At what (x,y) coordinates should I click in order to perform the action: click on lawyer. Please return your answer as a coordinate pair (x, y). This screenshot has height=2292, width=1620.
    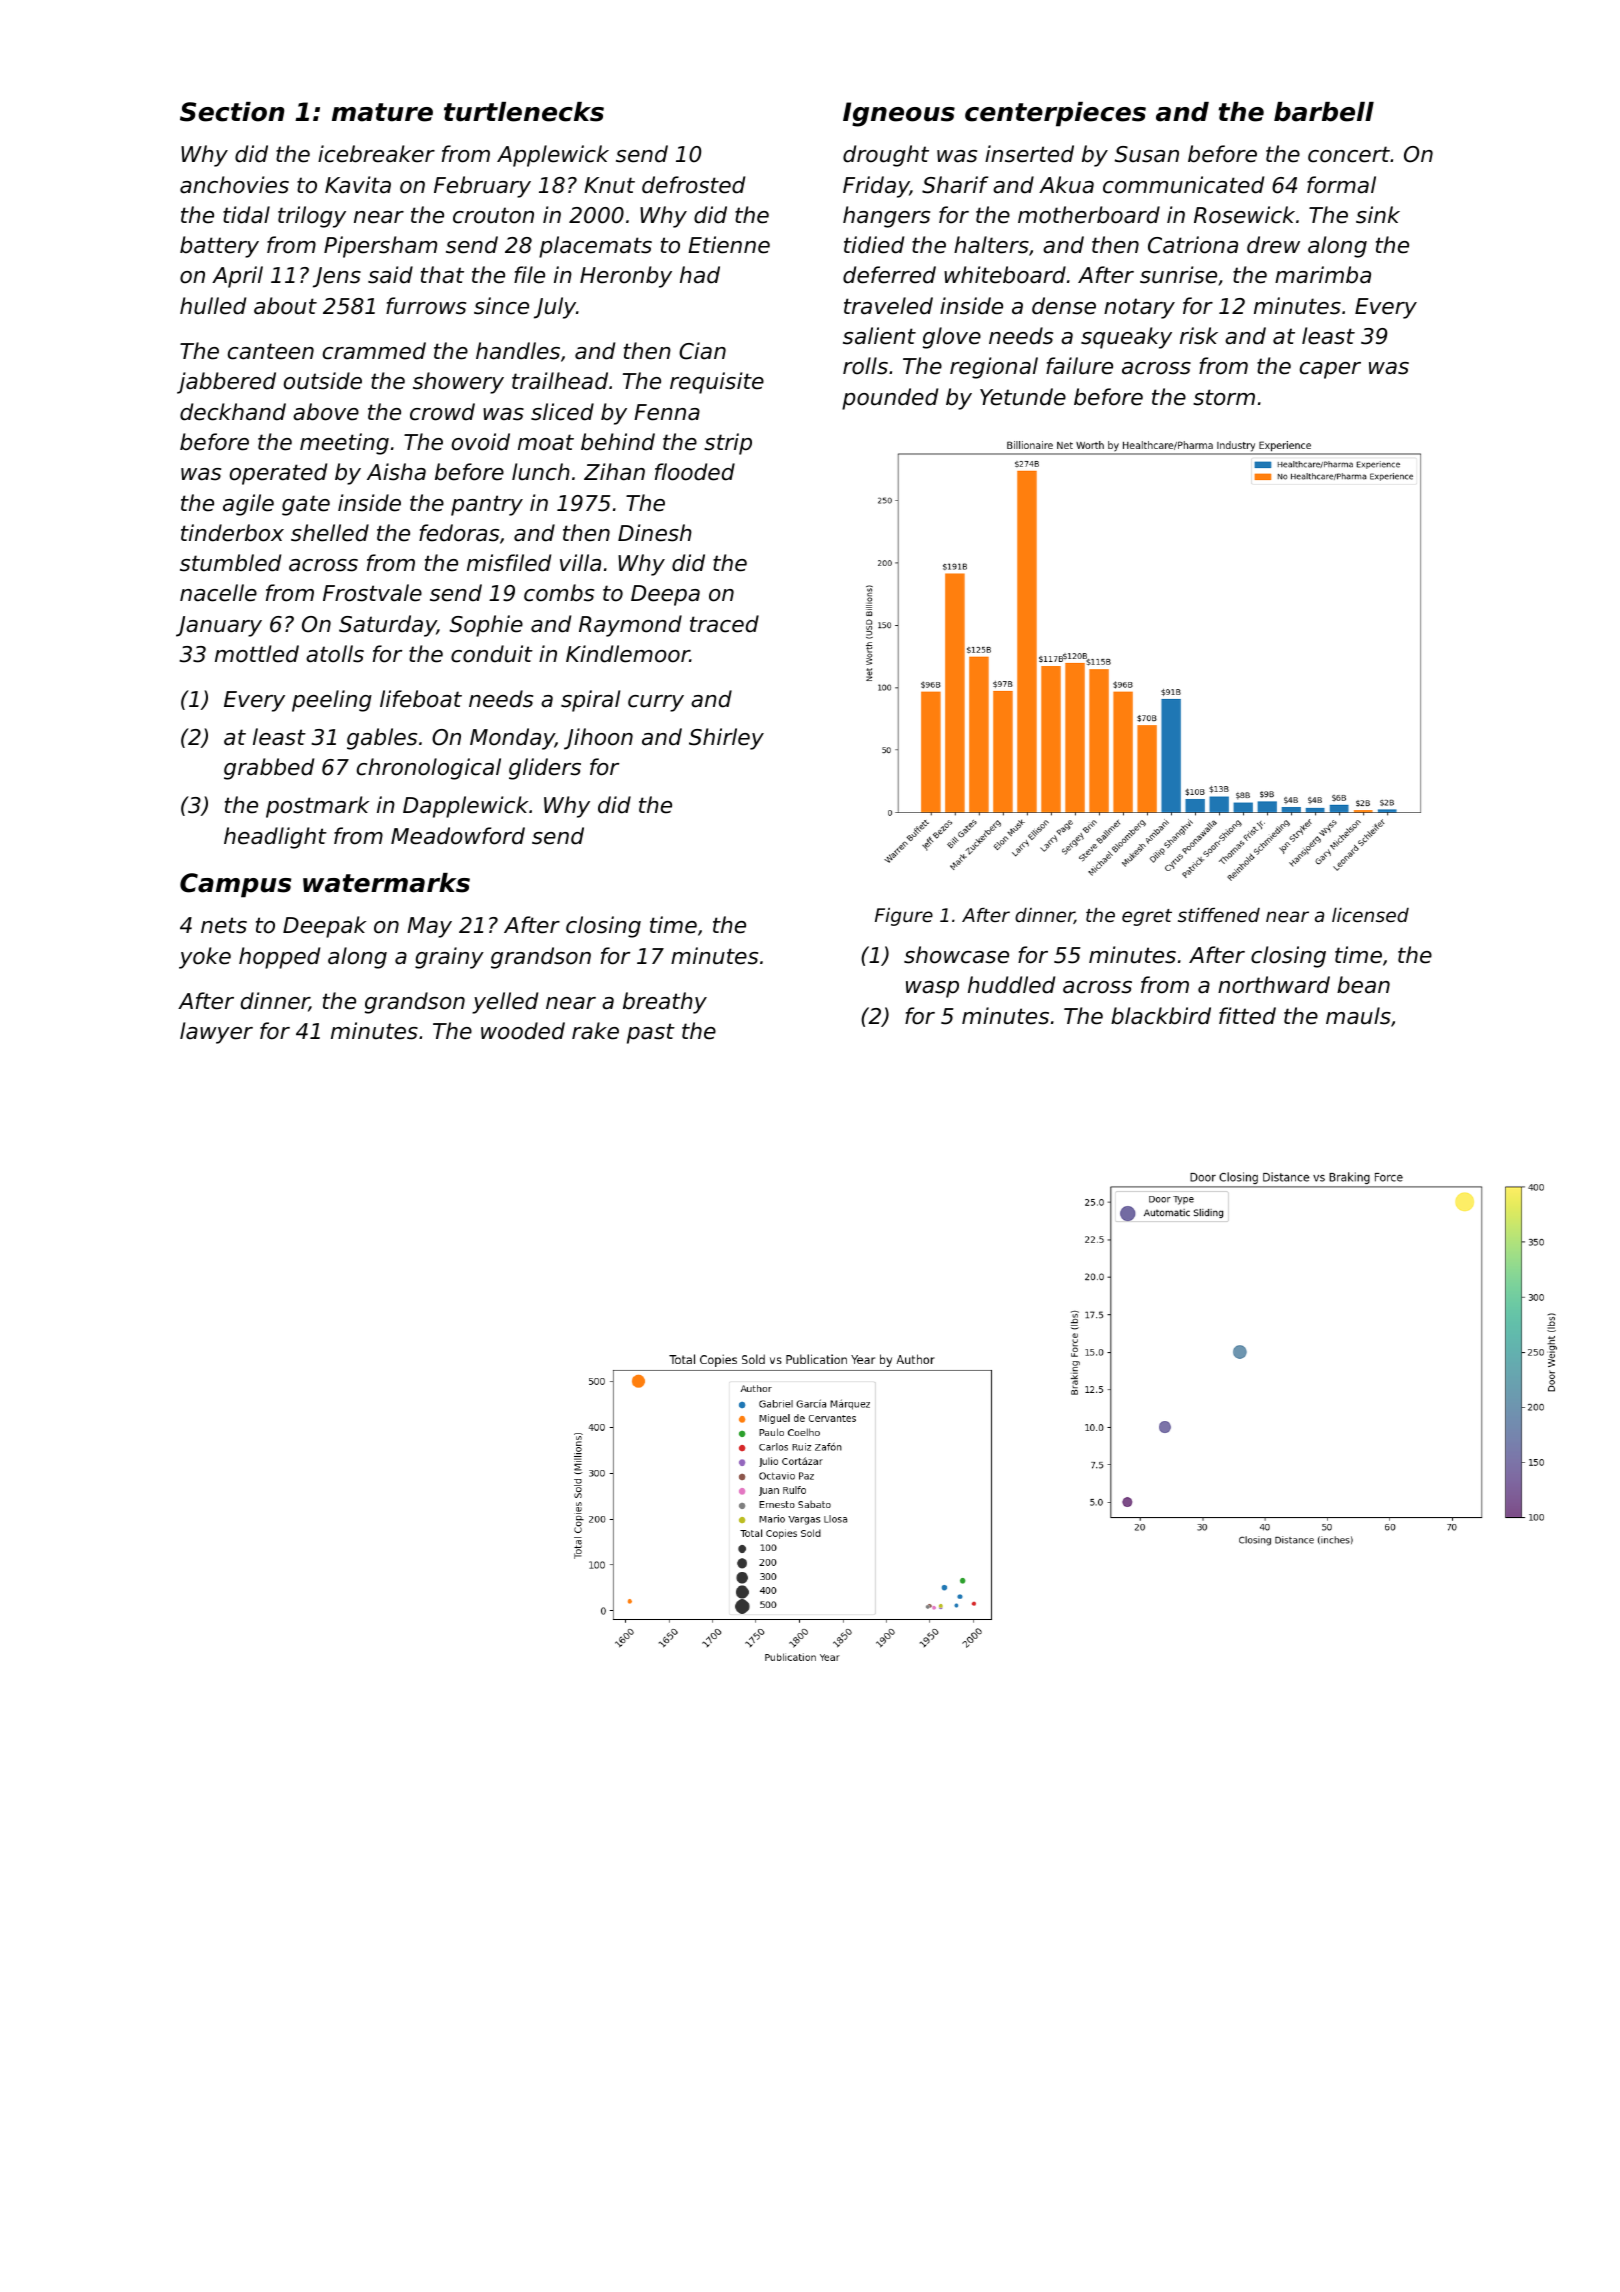
    Looking at the image, I should click on (216, 1033).
